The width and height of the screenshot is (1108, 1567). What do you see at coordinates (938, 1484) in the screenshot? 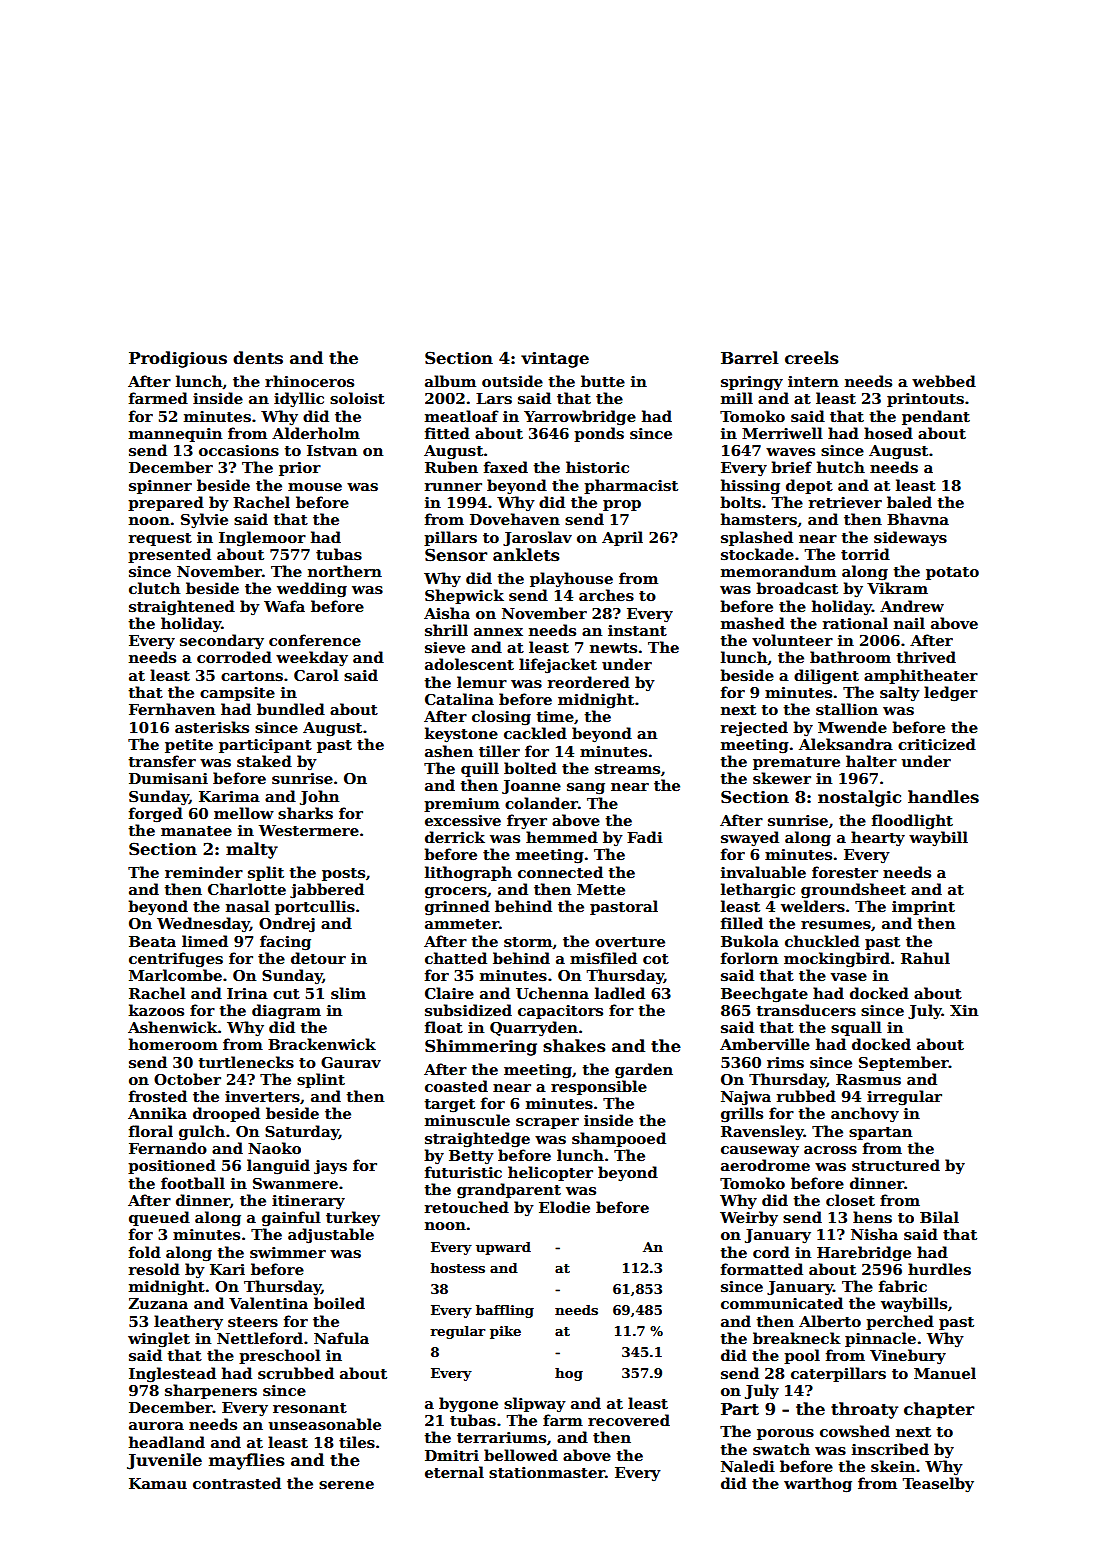
I see `Teaselby` at bounding box center [938, 1484].
